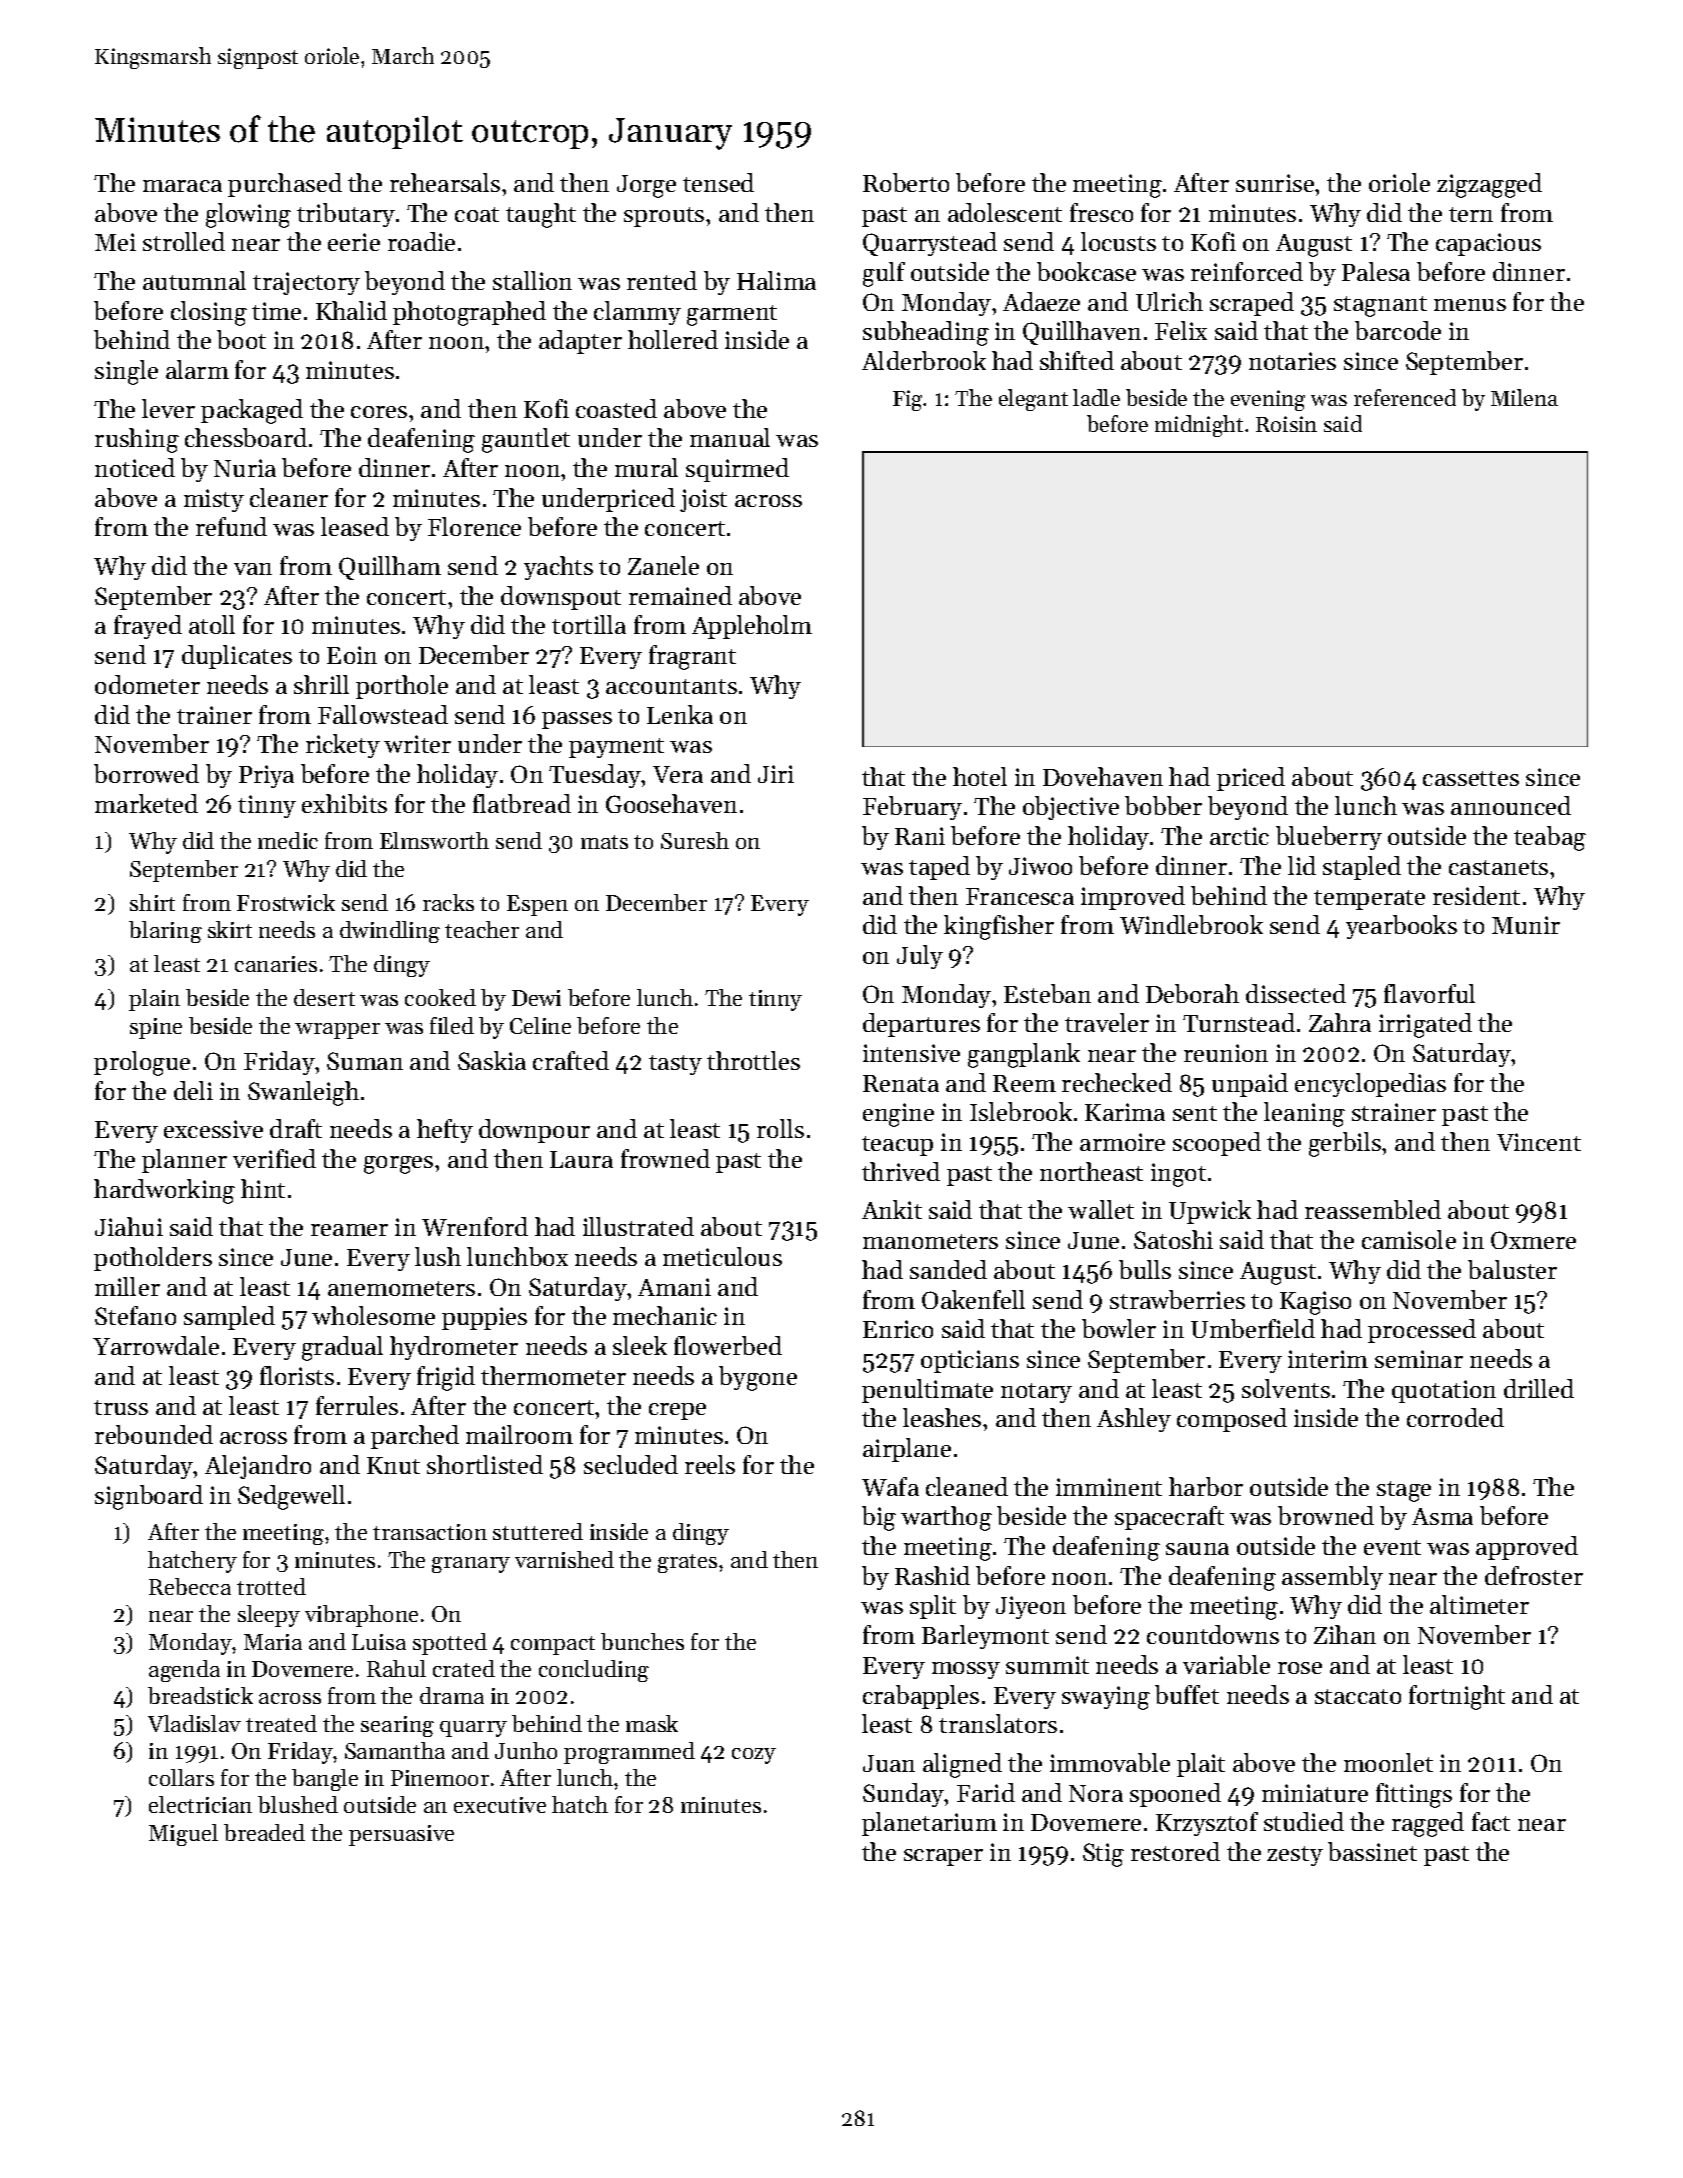 The width and height of the page is (1683, 2178). Describe the element at coordinates (183, 1835) in the page. I see `Miguel` at that location.
